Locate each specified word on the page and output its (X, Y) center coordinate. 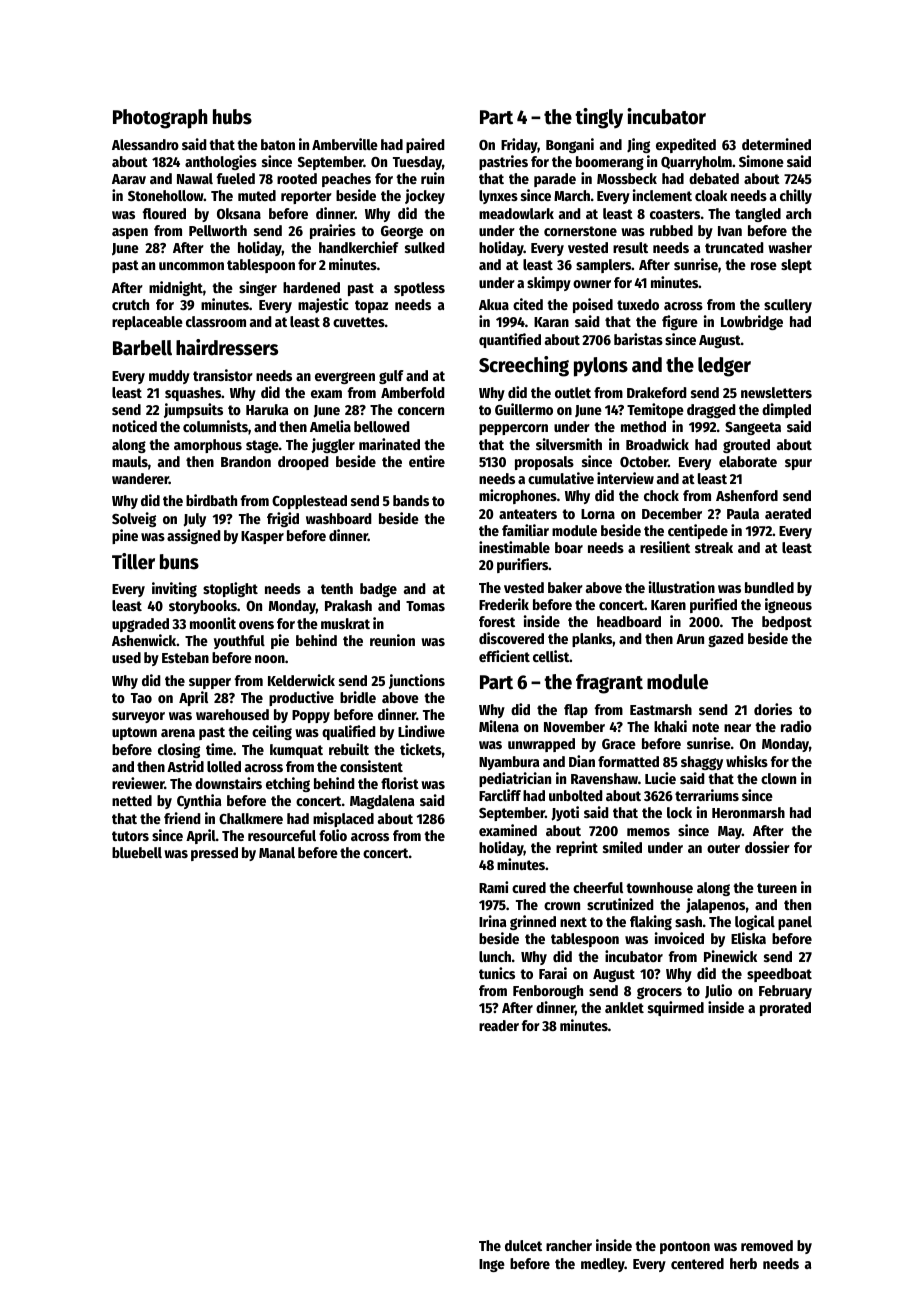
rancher (569, 1245)
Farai (553, 973)
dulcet (523, 1245)
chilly (796, 196)
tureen (777, 888)
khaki (670, 726)
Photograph (160, 119)
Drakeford (657, 392)
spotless (419, 289)
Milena (499, 726)
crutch (130, 304)
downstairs (228, 783)
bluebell (137, 852)
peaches (346, 180)
